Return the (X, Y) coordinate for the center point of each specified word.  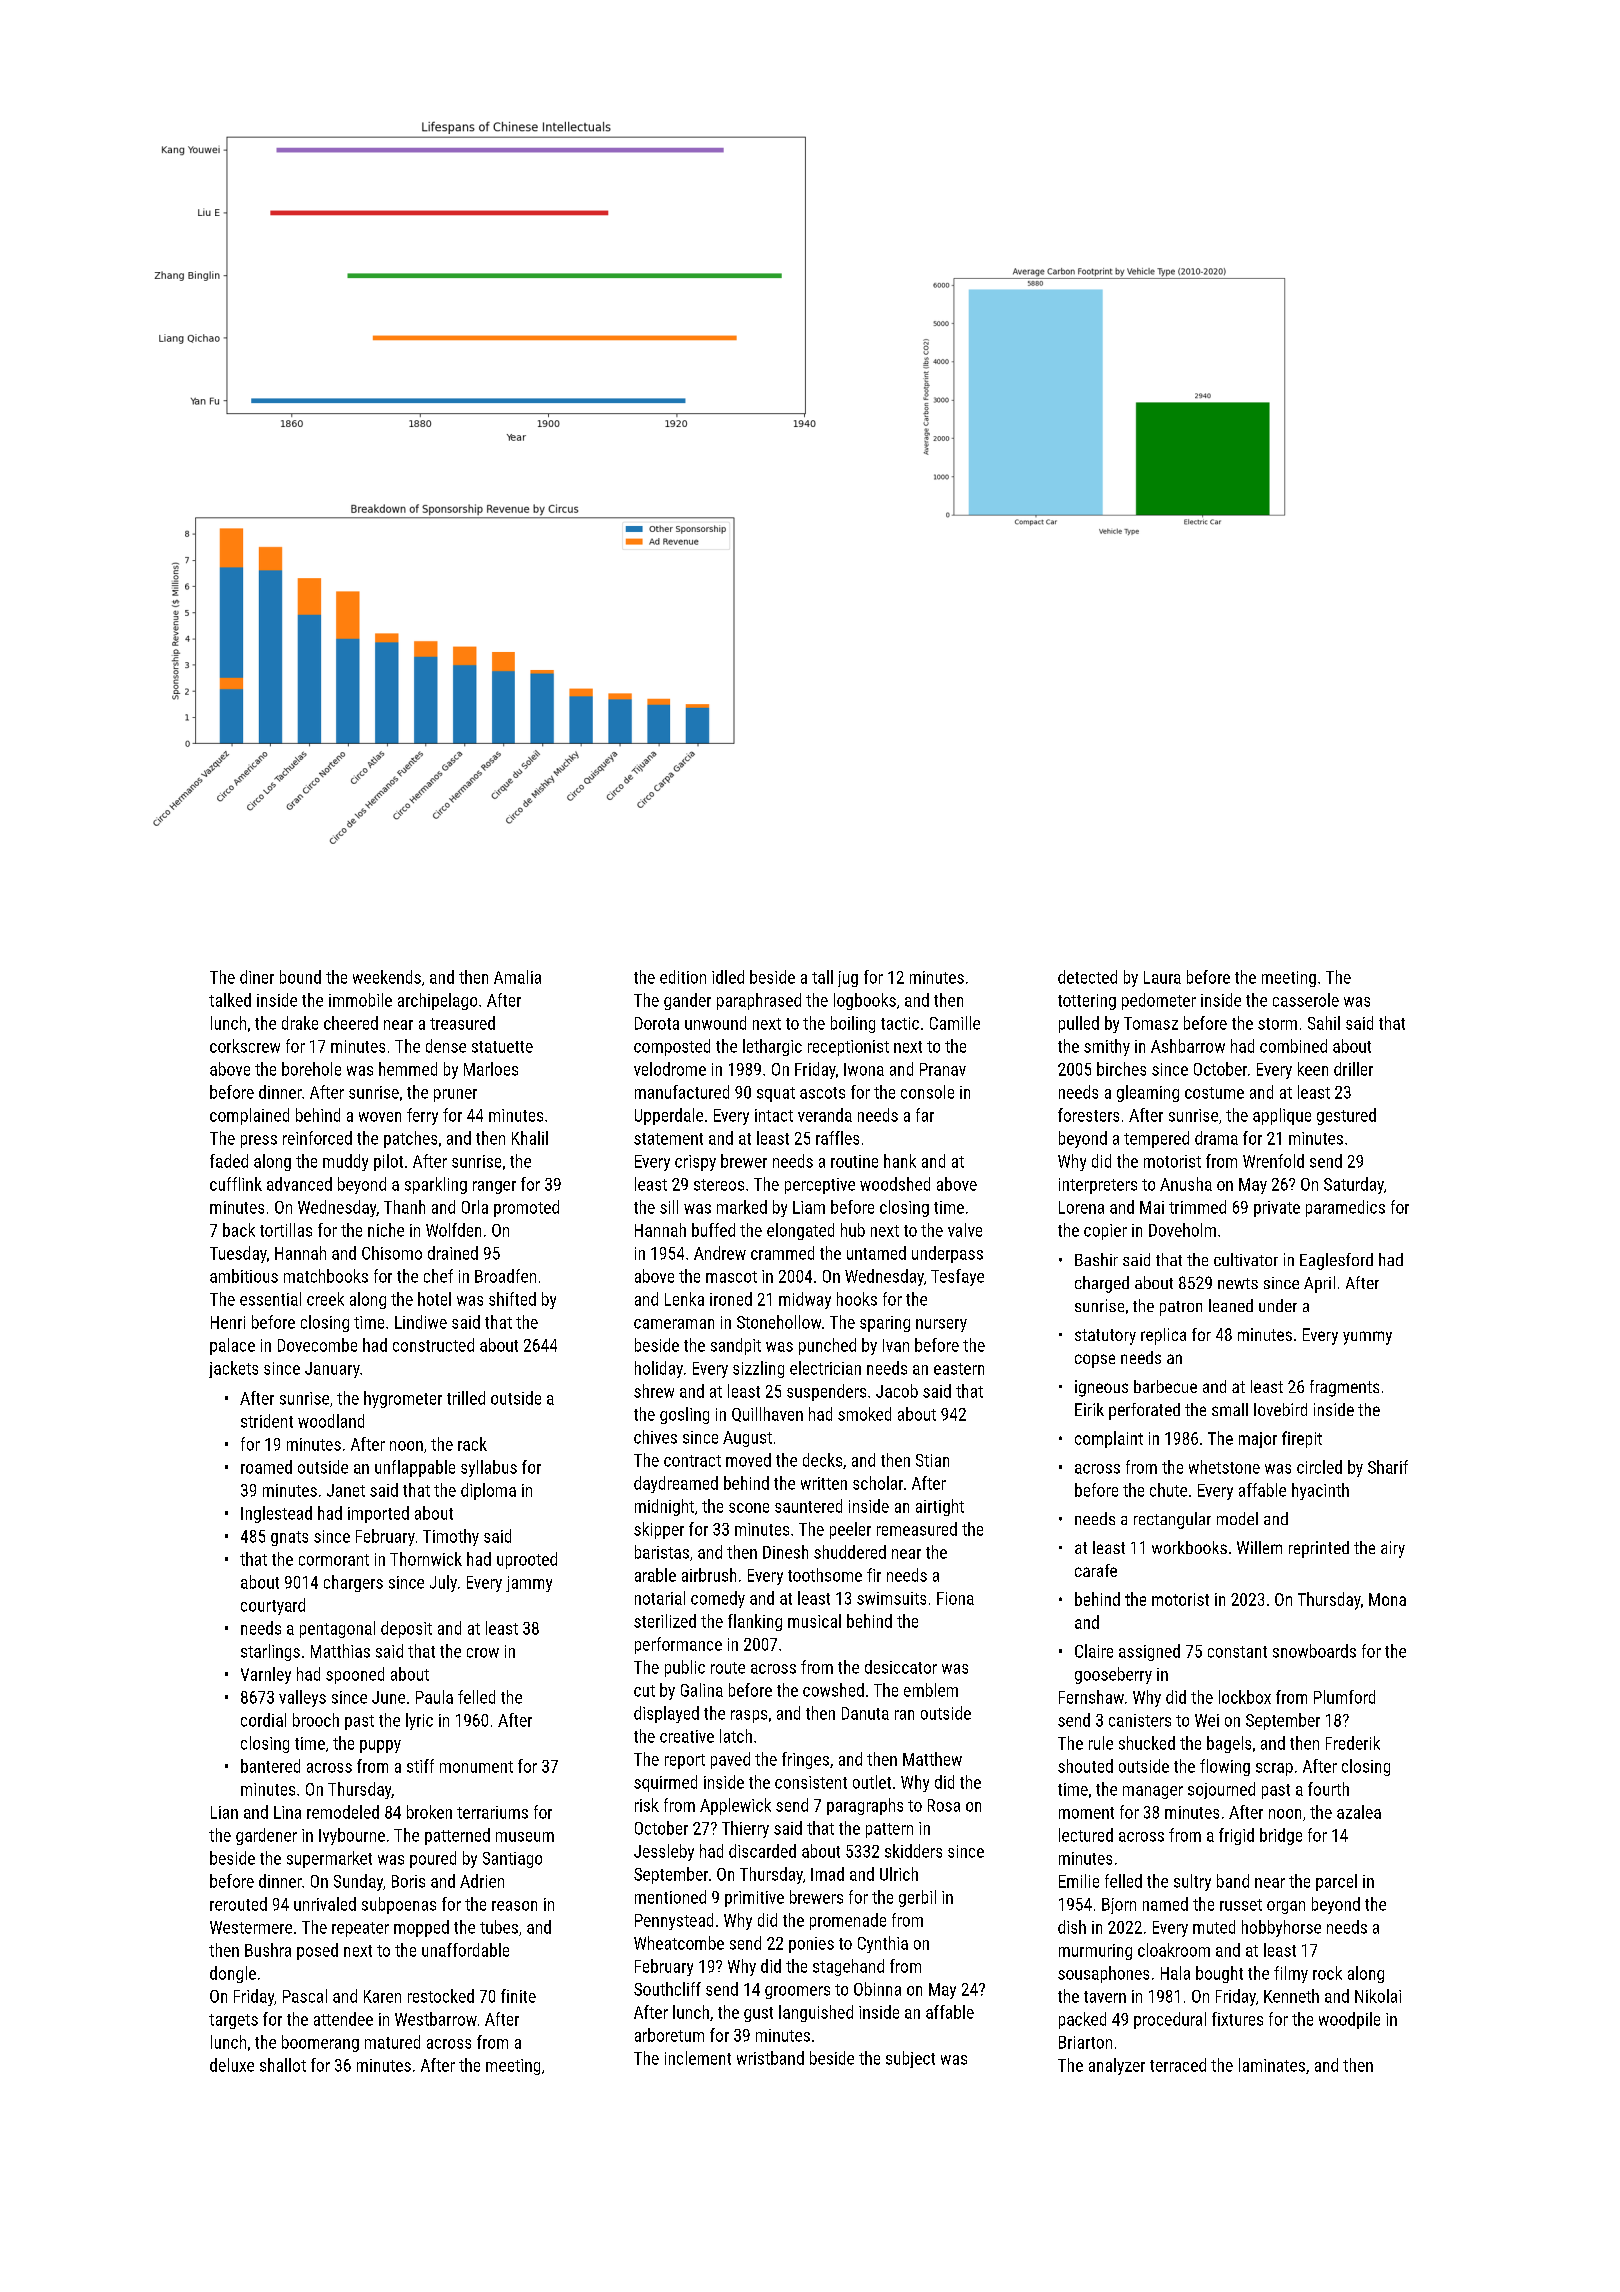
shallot (283, 2065)
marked (742, 1207)
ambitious (244, 1276)
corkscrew (245, 1046)
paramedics (1345, 1208)
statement (668, 1139)
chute (1168, 1490)
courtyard (273, 1606)
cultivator (1246, 1259)
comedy (718, 1599)
